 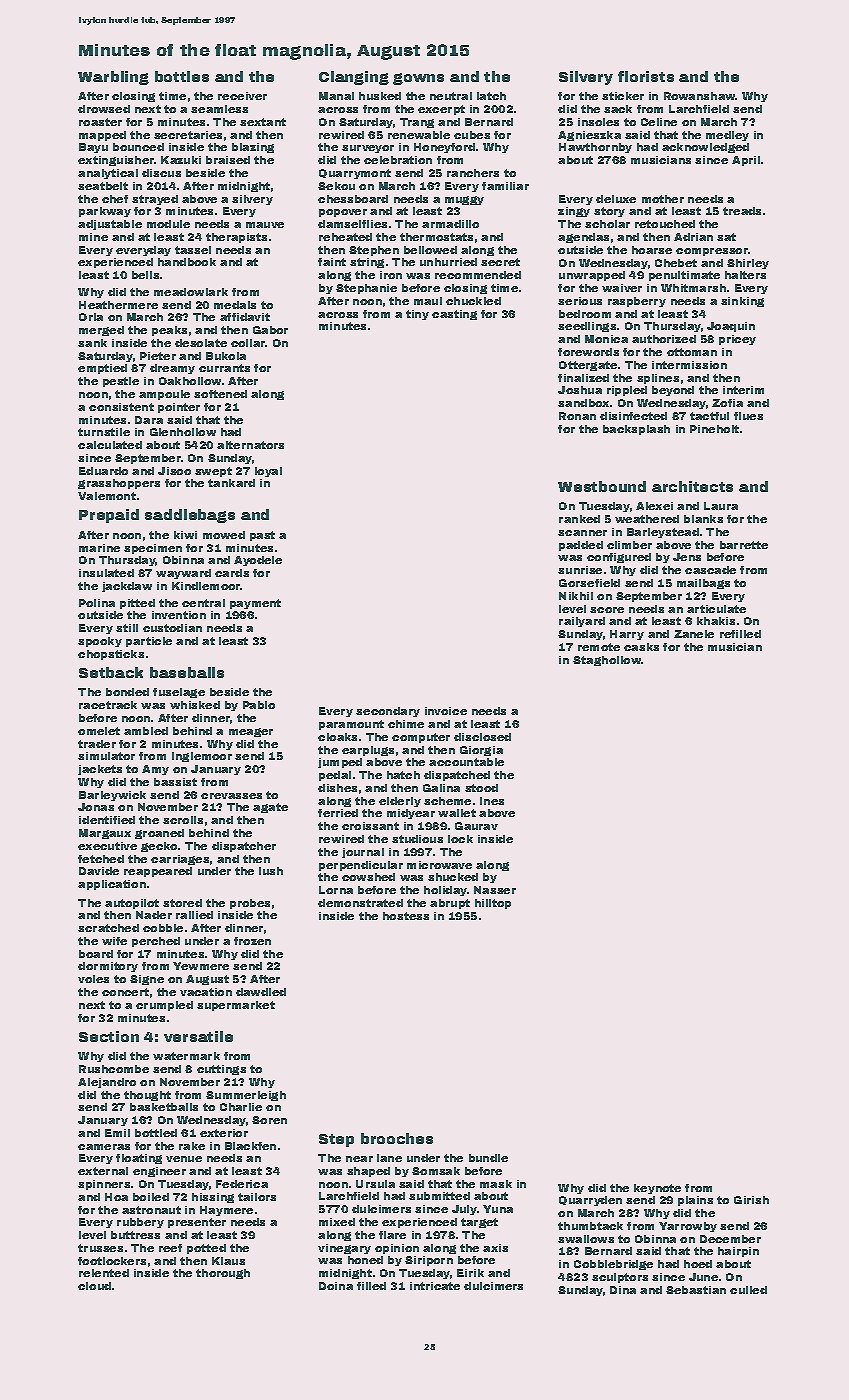 What do you see at coordinates (269, 1120) in the document?
I see `Soren` at bounding box center [269, 1120].
